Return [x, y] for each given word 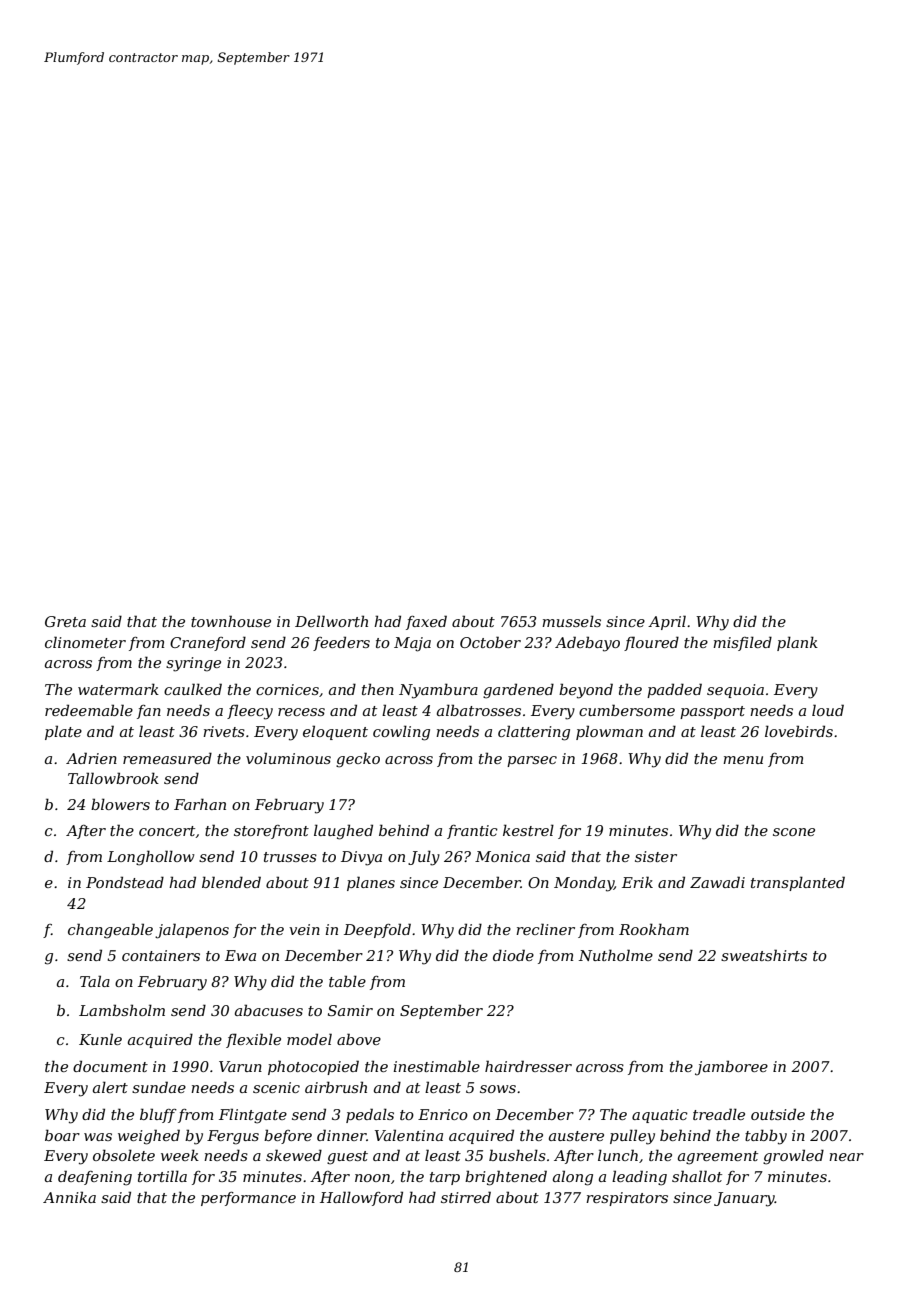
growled [793, 1157]
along [573, 1178]
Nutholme [616, 955]
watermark [118, 689]
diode [513, 955]
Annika [69, 1197]
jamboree [731, 1068]
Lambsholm [122, 1010]
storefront [271, 832]
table [347, 981]
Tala [95, 981]
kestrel [528, 830]
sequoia [735, 691]
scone [794, 832]
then [378, 689]
